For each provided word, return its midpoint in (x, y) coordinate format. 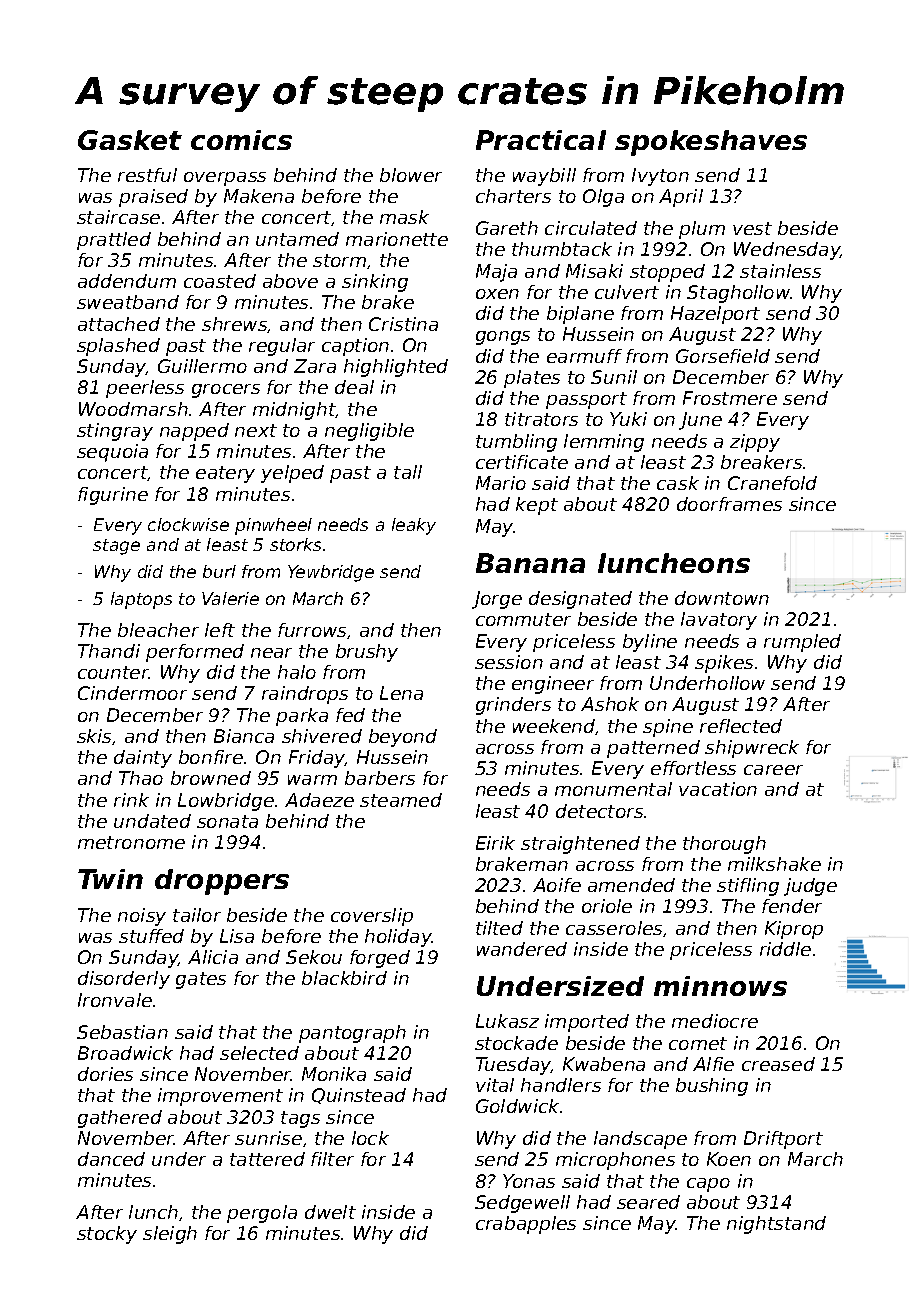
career (773, 770)
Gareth (507, 228)
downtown (722, 598)
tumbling (516, 443)
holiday (398, 938)
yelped (292, 474)
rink (131, 800)
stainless (780, 271)
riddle (785, 949)
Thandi (109, 651)
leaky (414, 526)
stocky (107, 1235)
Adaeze (319, 800)
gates (201, 980)
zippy (755, 443)
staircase (118, 217)
